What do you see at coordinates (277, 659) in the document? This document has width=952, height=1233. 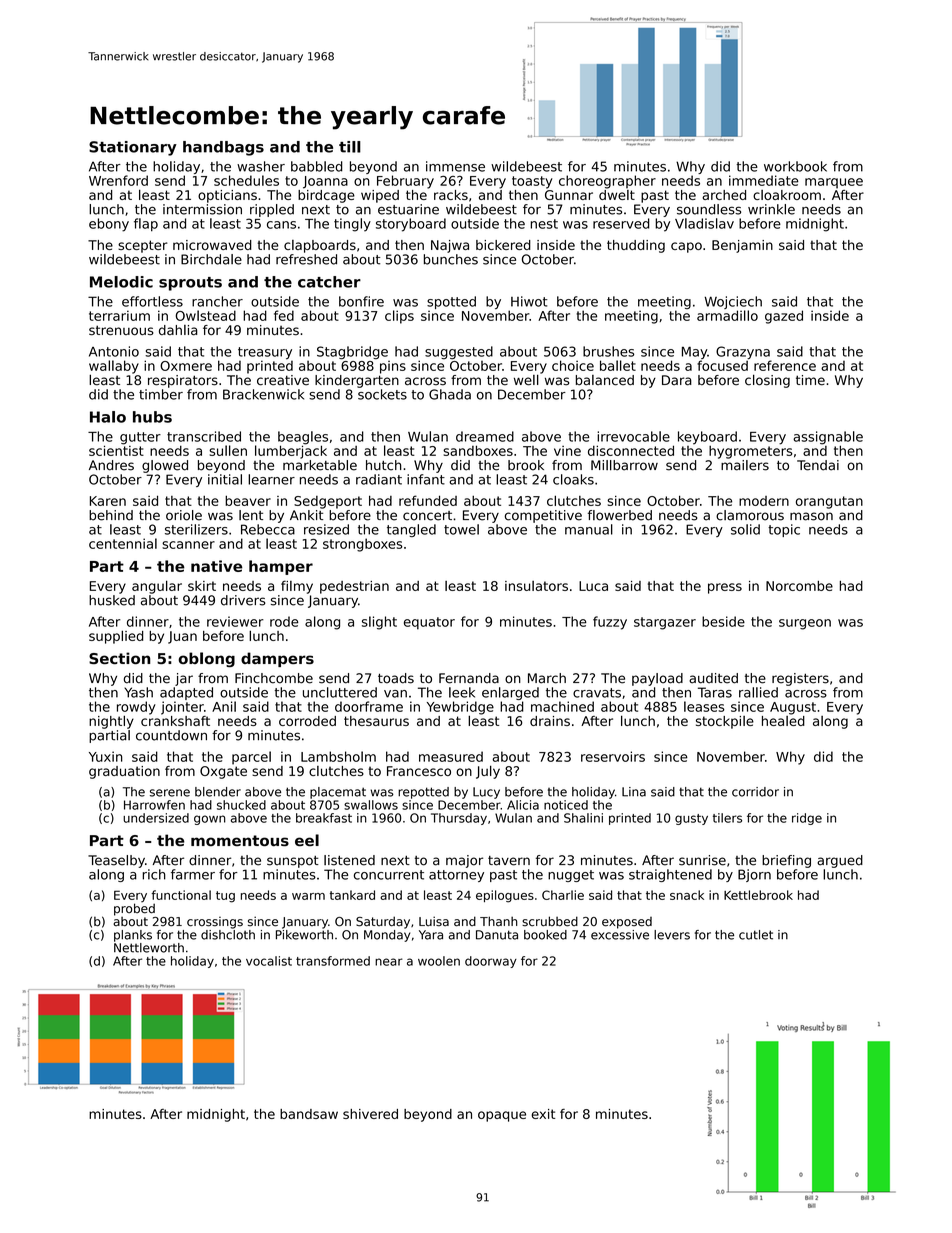 I see `dampers` at bounding box center [277, 659].
